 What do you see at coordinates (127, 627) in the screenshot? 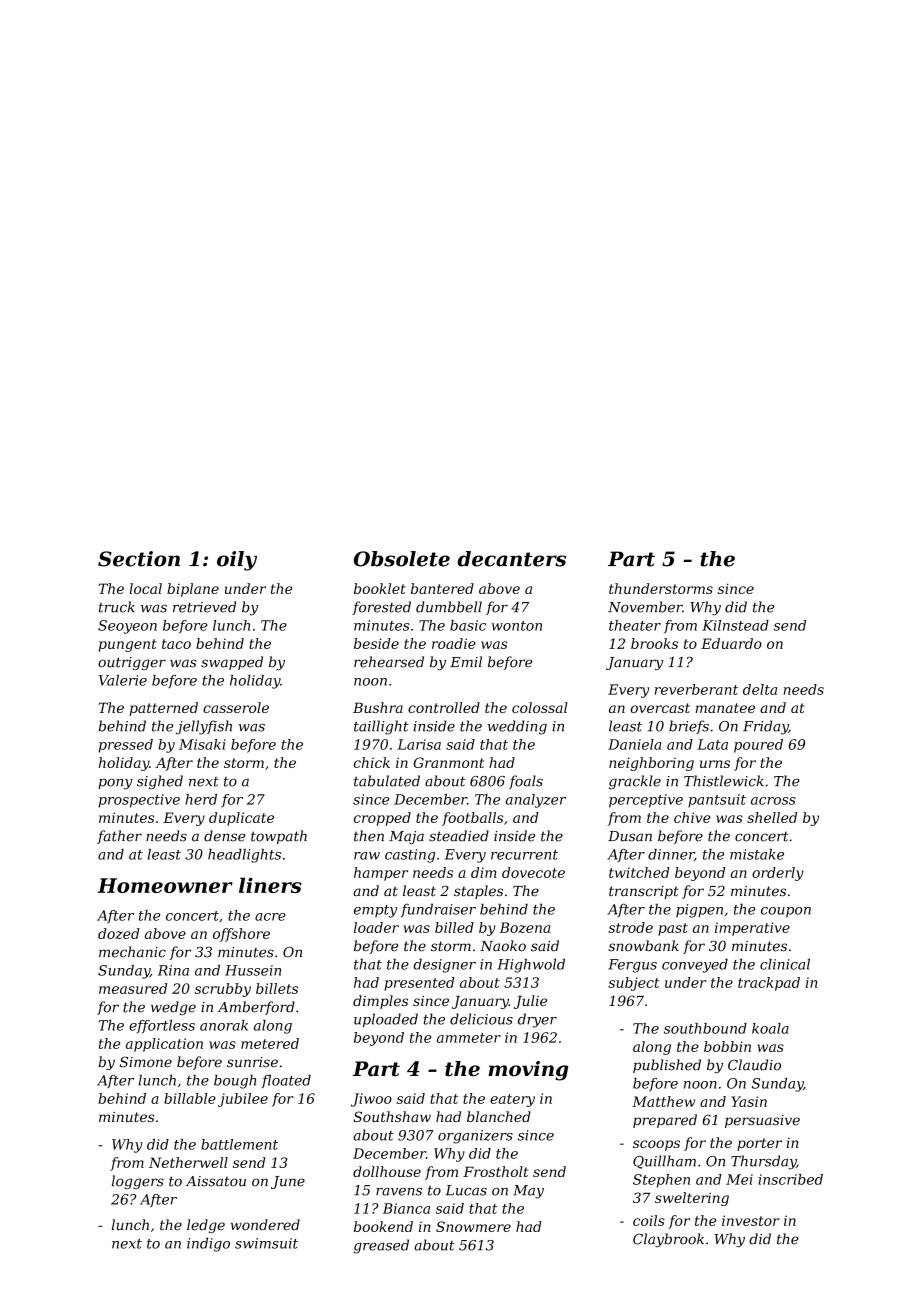
I see `Seoyeon` at bounding box center [127, 627].
